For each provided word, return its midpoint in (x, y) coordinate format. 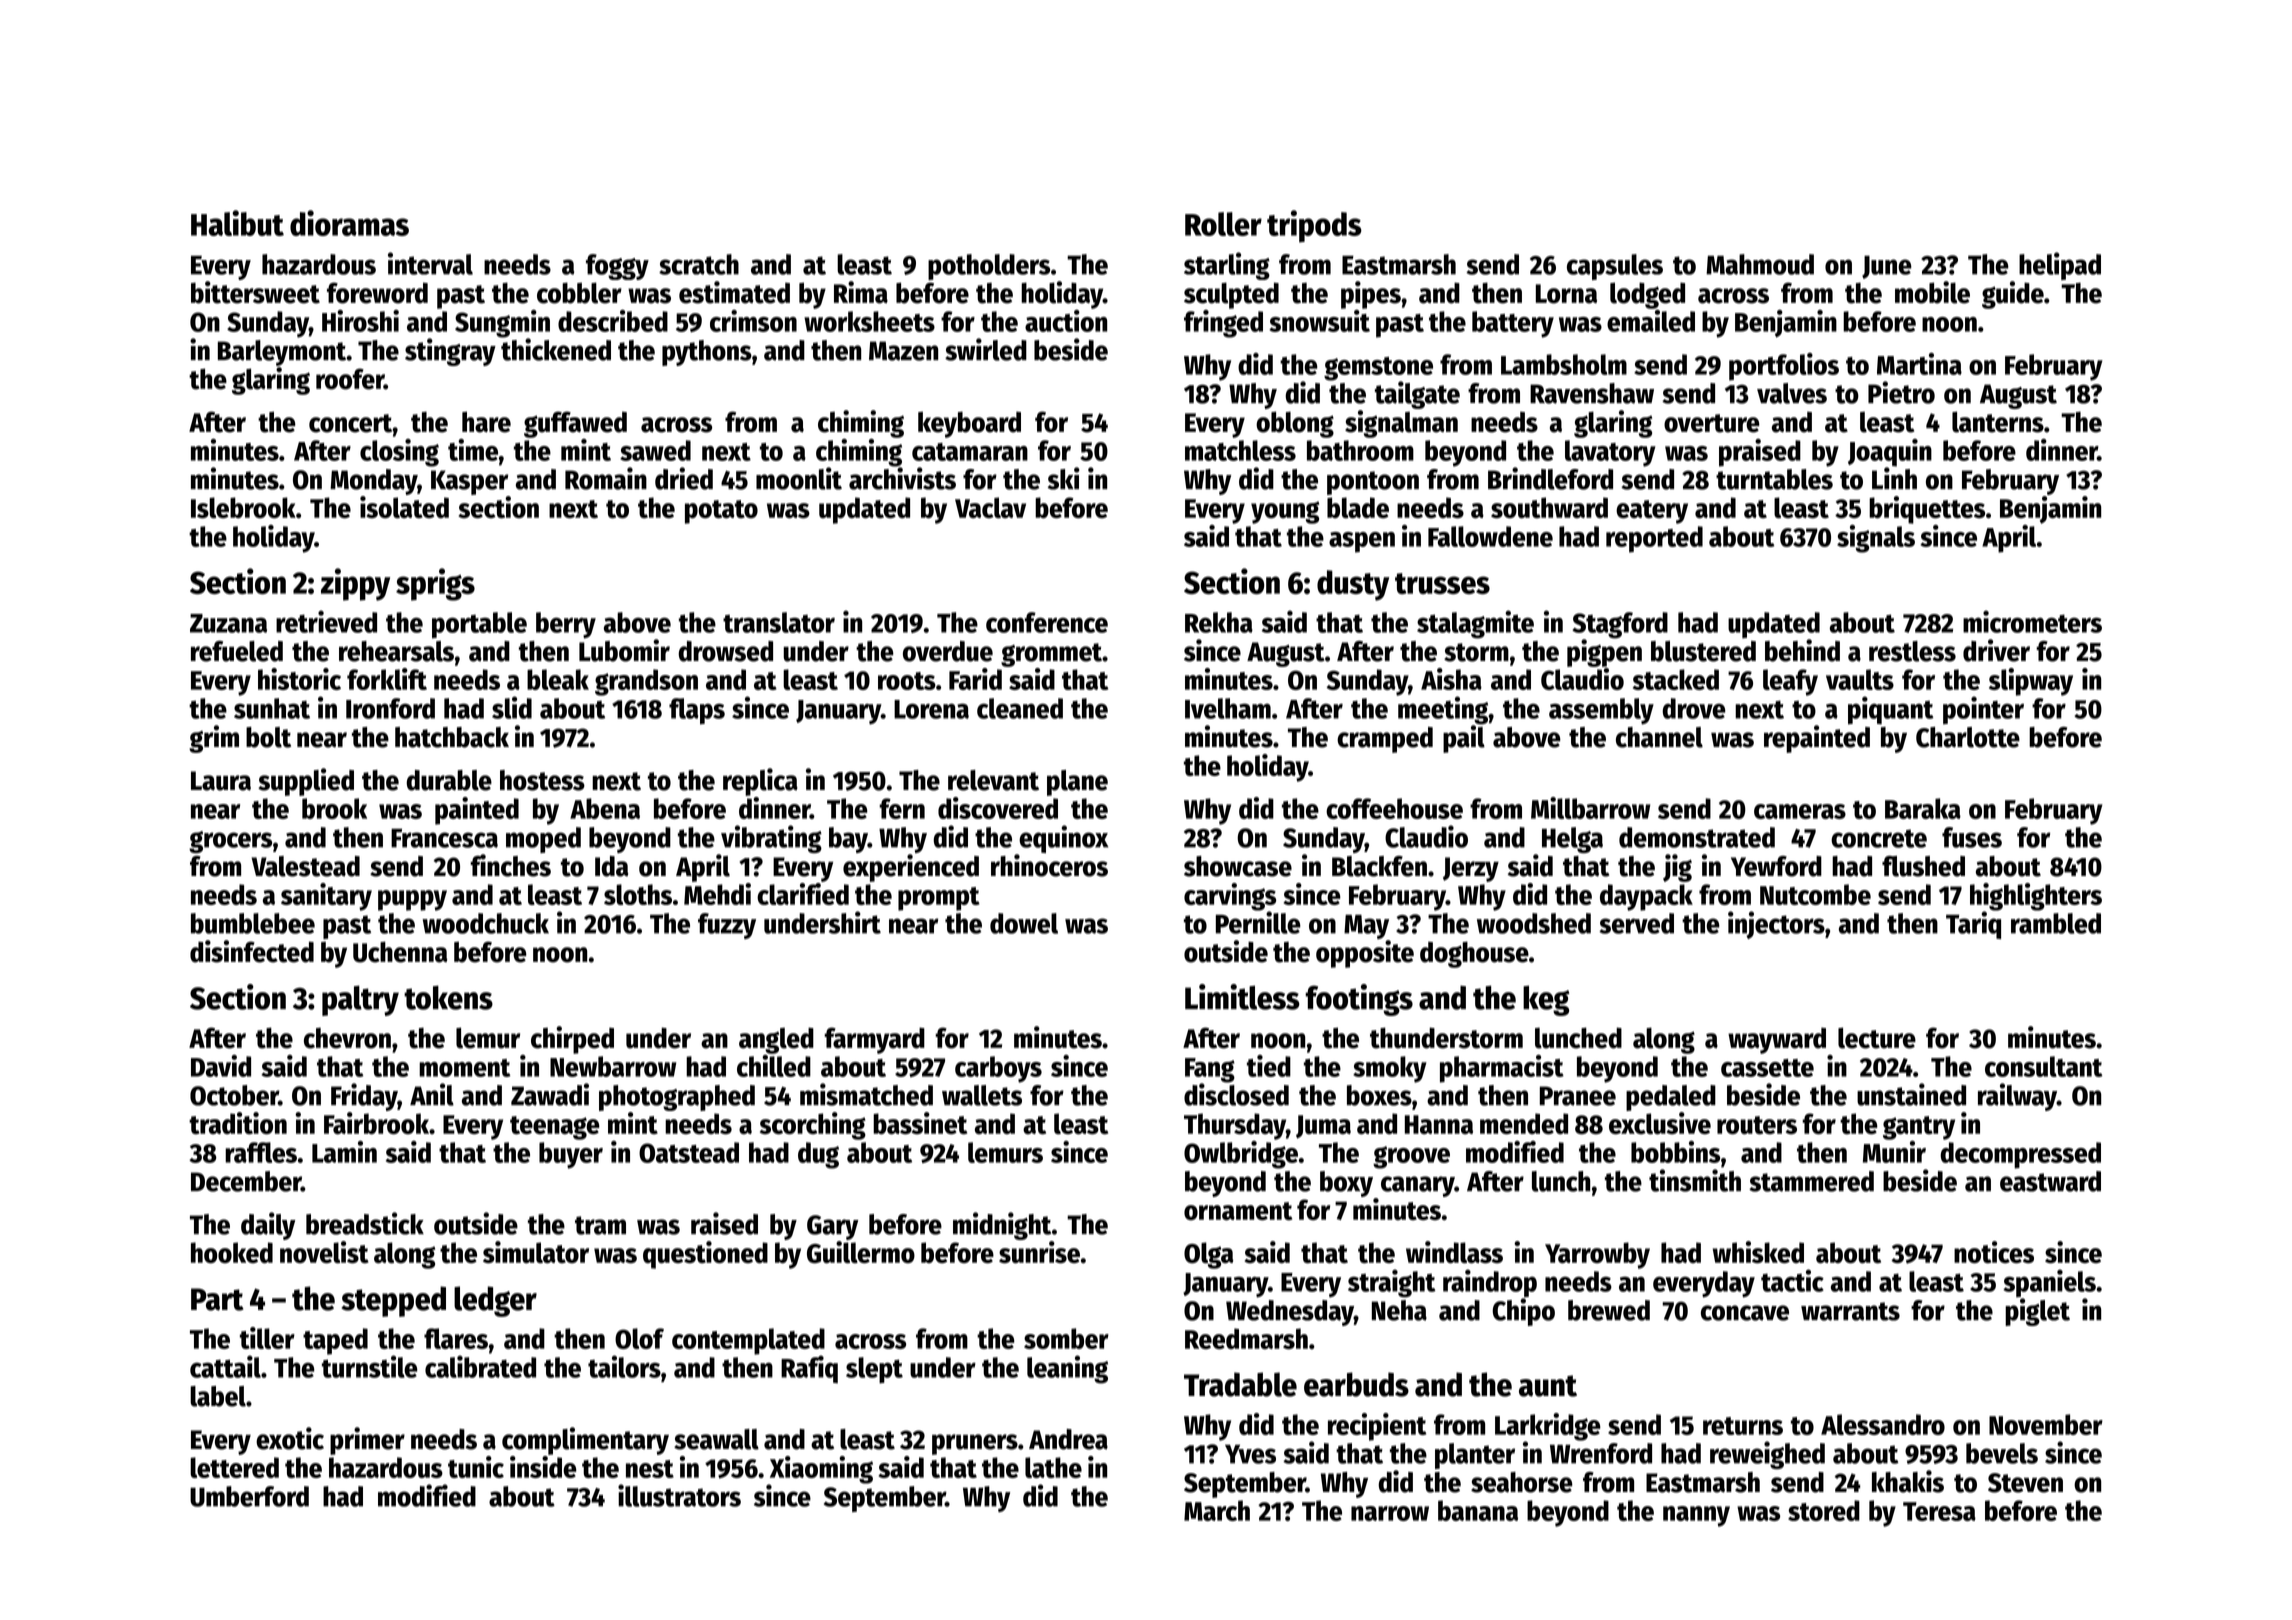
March (1217, 1510)
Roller (1223, 224)
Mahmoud (1760, 264)
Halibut (237, 223)
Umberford (249, 1496)
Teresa (1939, 1511)
